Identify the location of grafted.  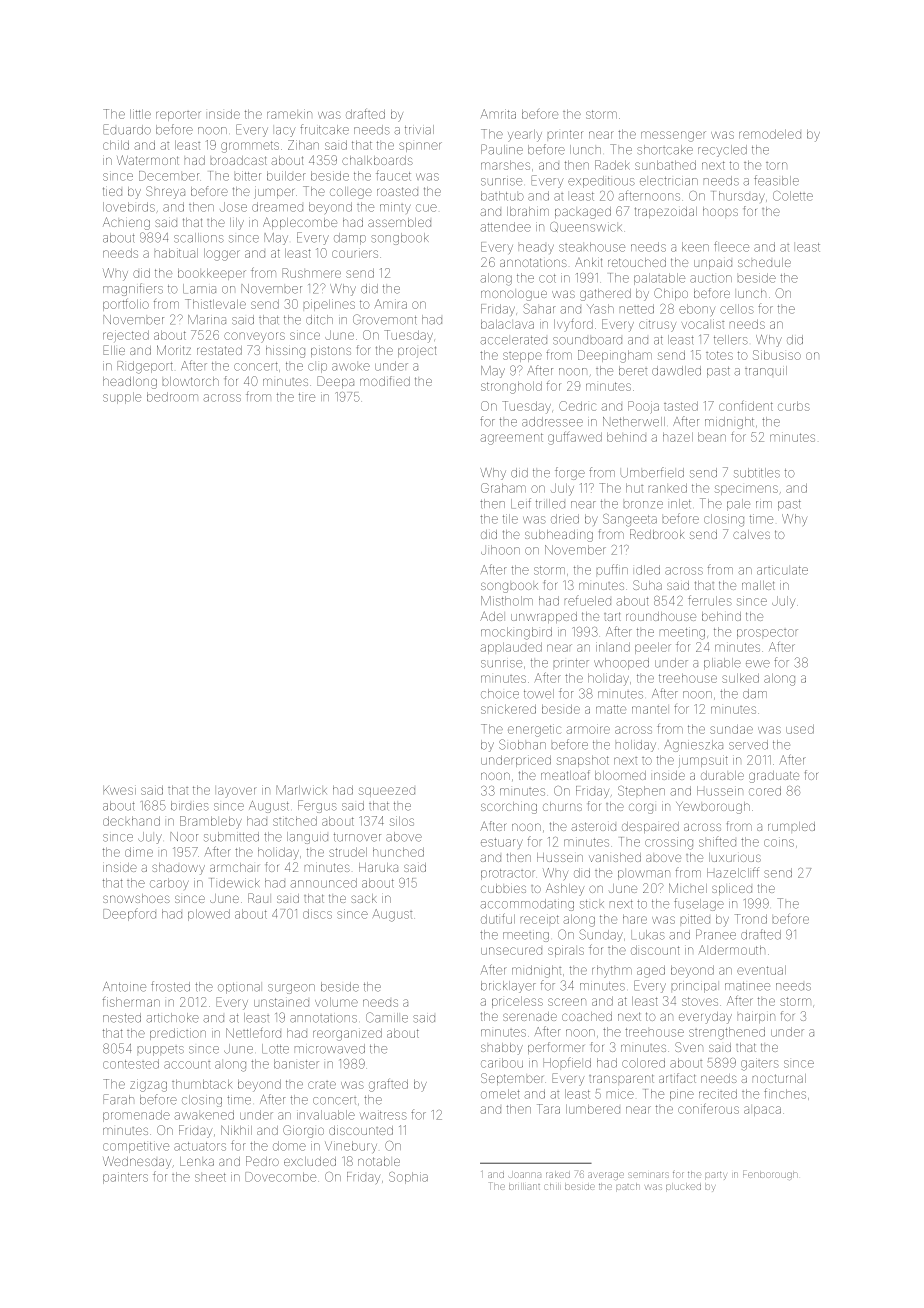
(388, 1085).
